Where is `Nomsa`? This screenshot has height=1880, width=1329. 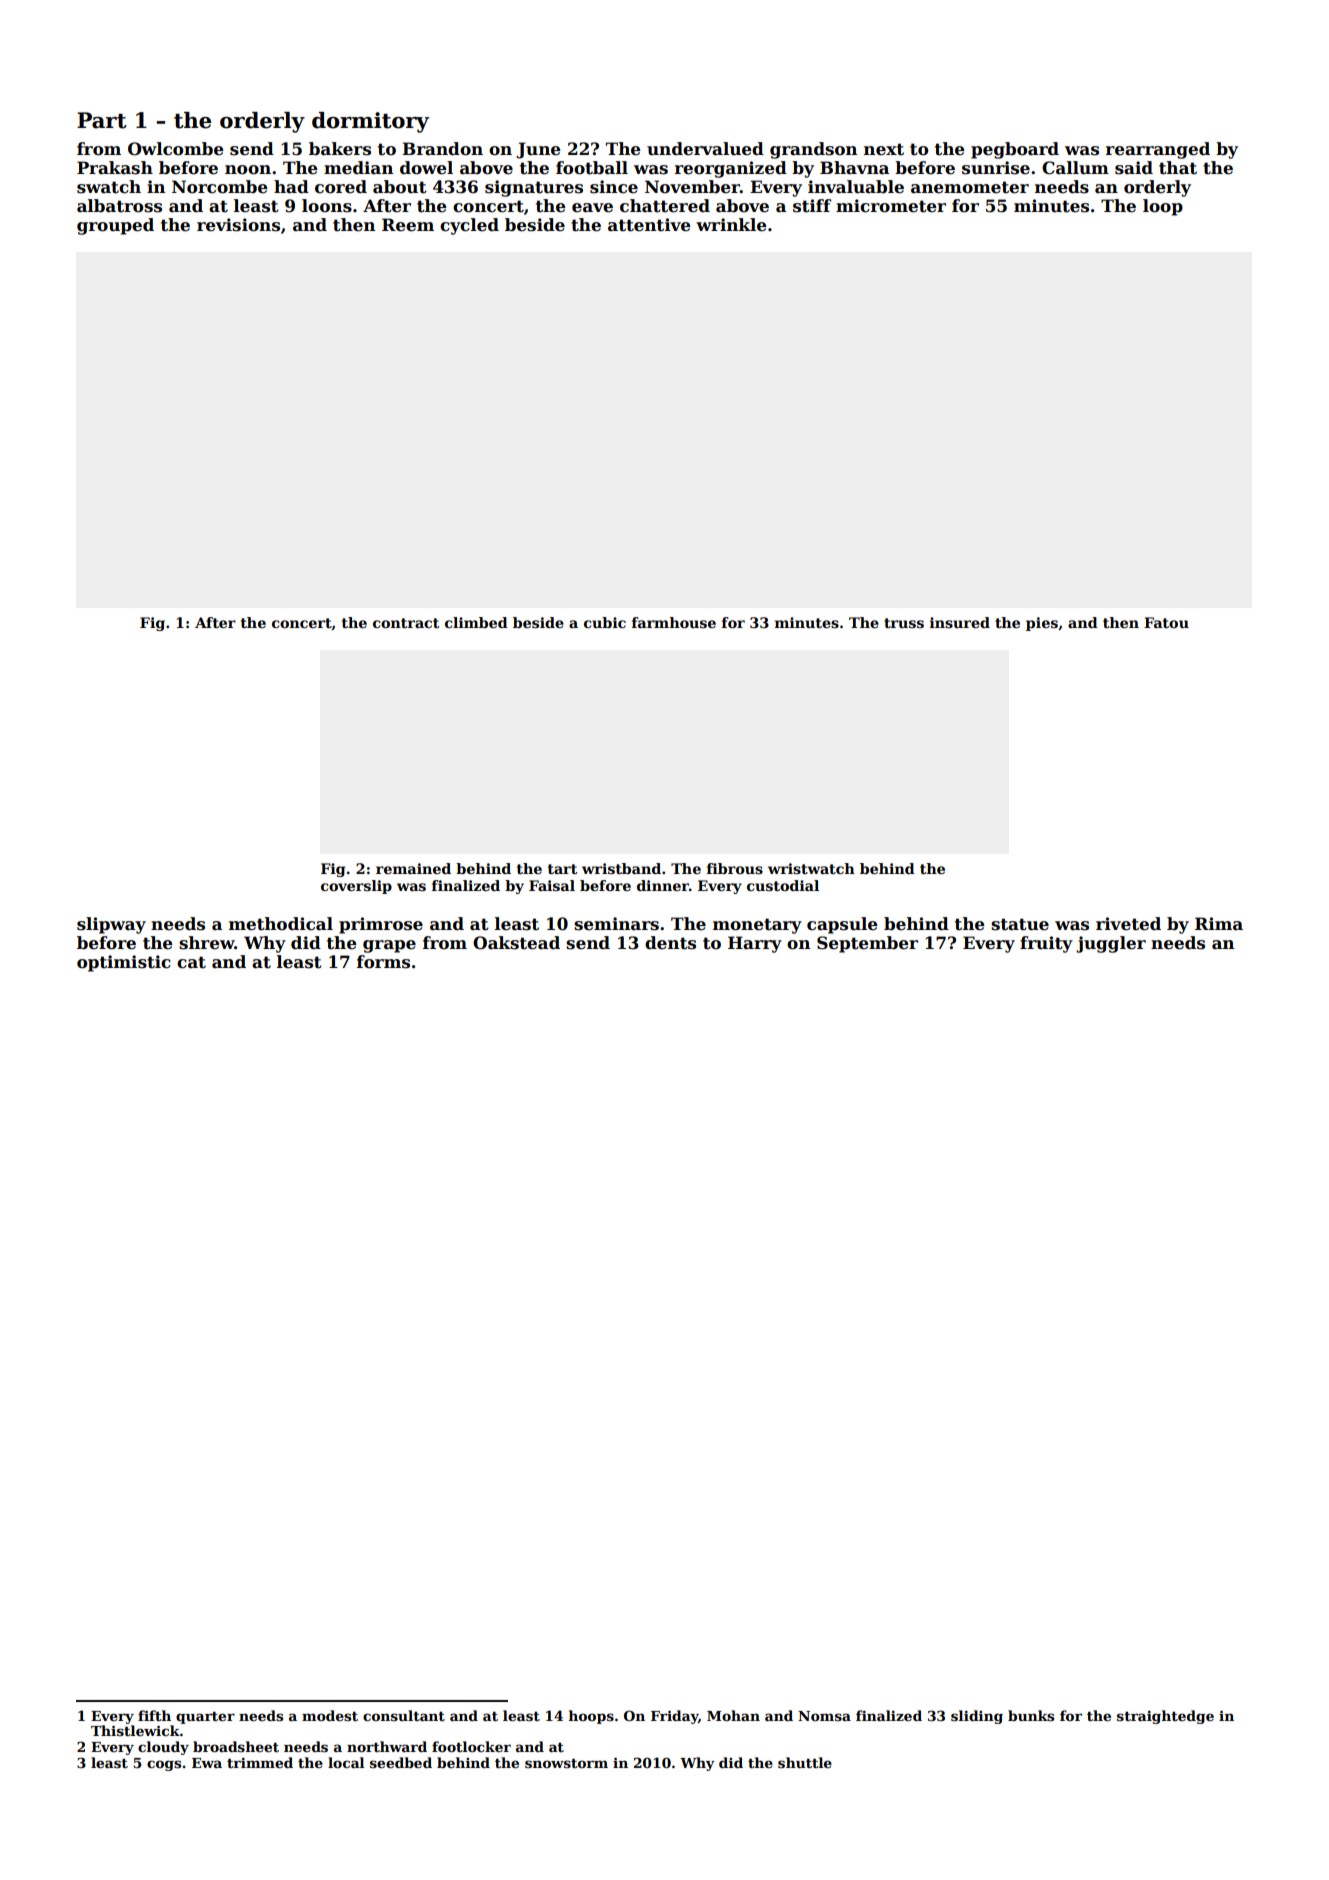 Nomsa is located at coordinates (824, 1716).
